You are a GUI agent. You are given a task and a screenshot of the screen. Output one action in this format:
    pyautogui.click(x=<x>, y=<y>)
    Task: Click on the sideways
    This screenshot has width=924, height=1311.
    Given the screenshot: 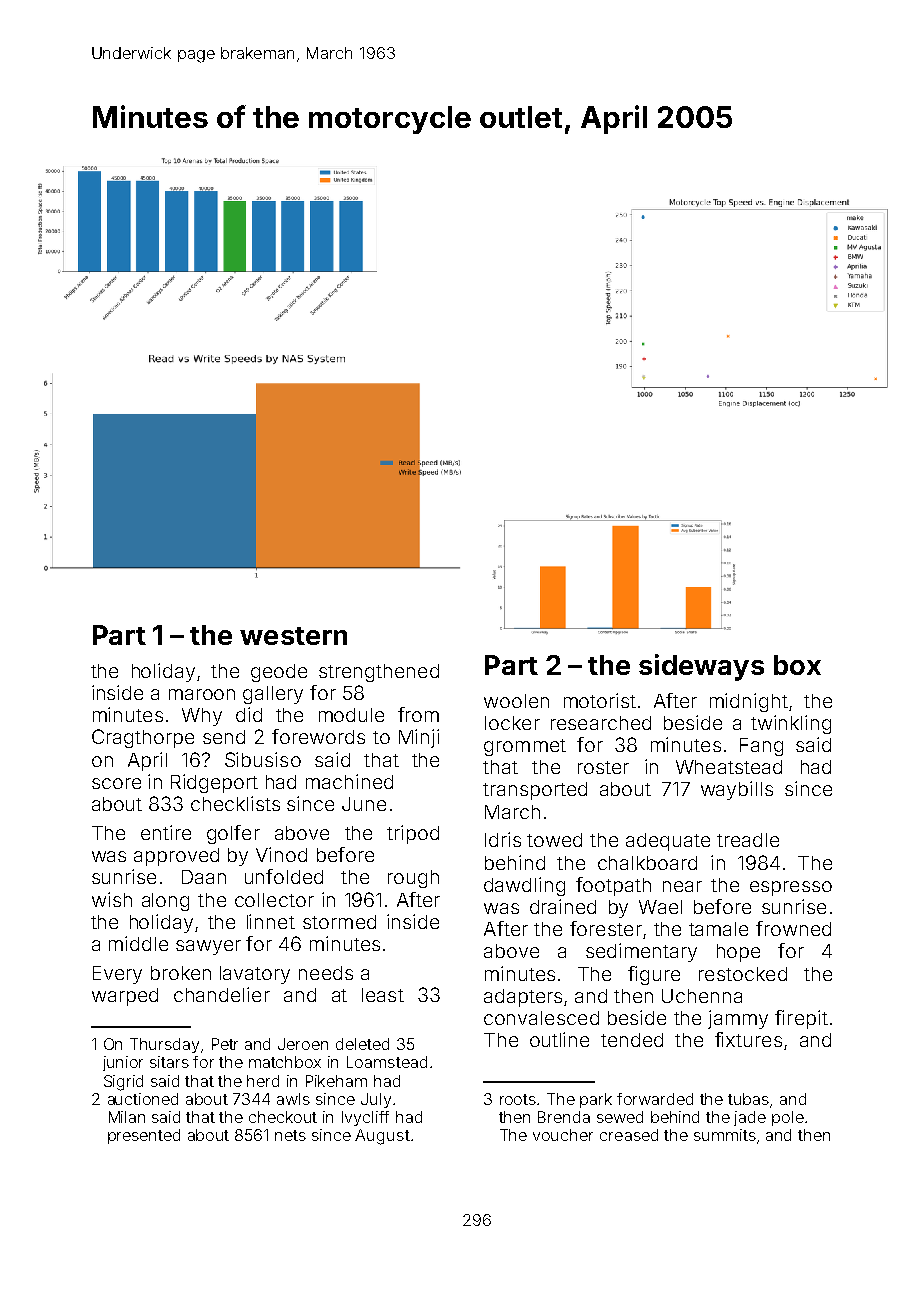 What is the action you would take?
    pyautogui.click(x=701, y=667)
